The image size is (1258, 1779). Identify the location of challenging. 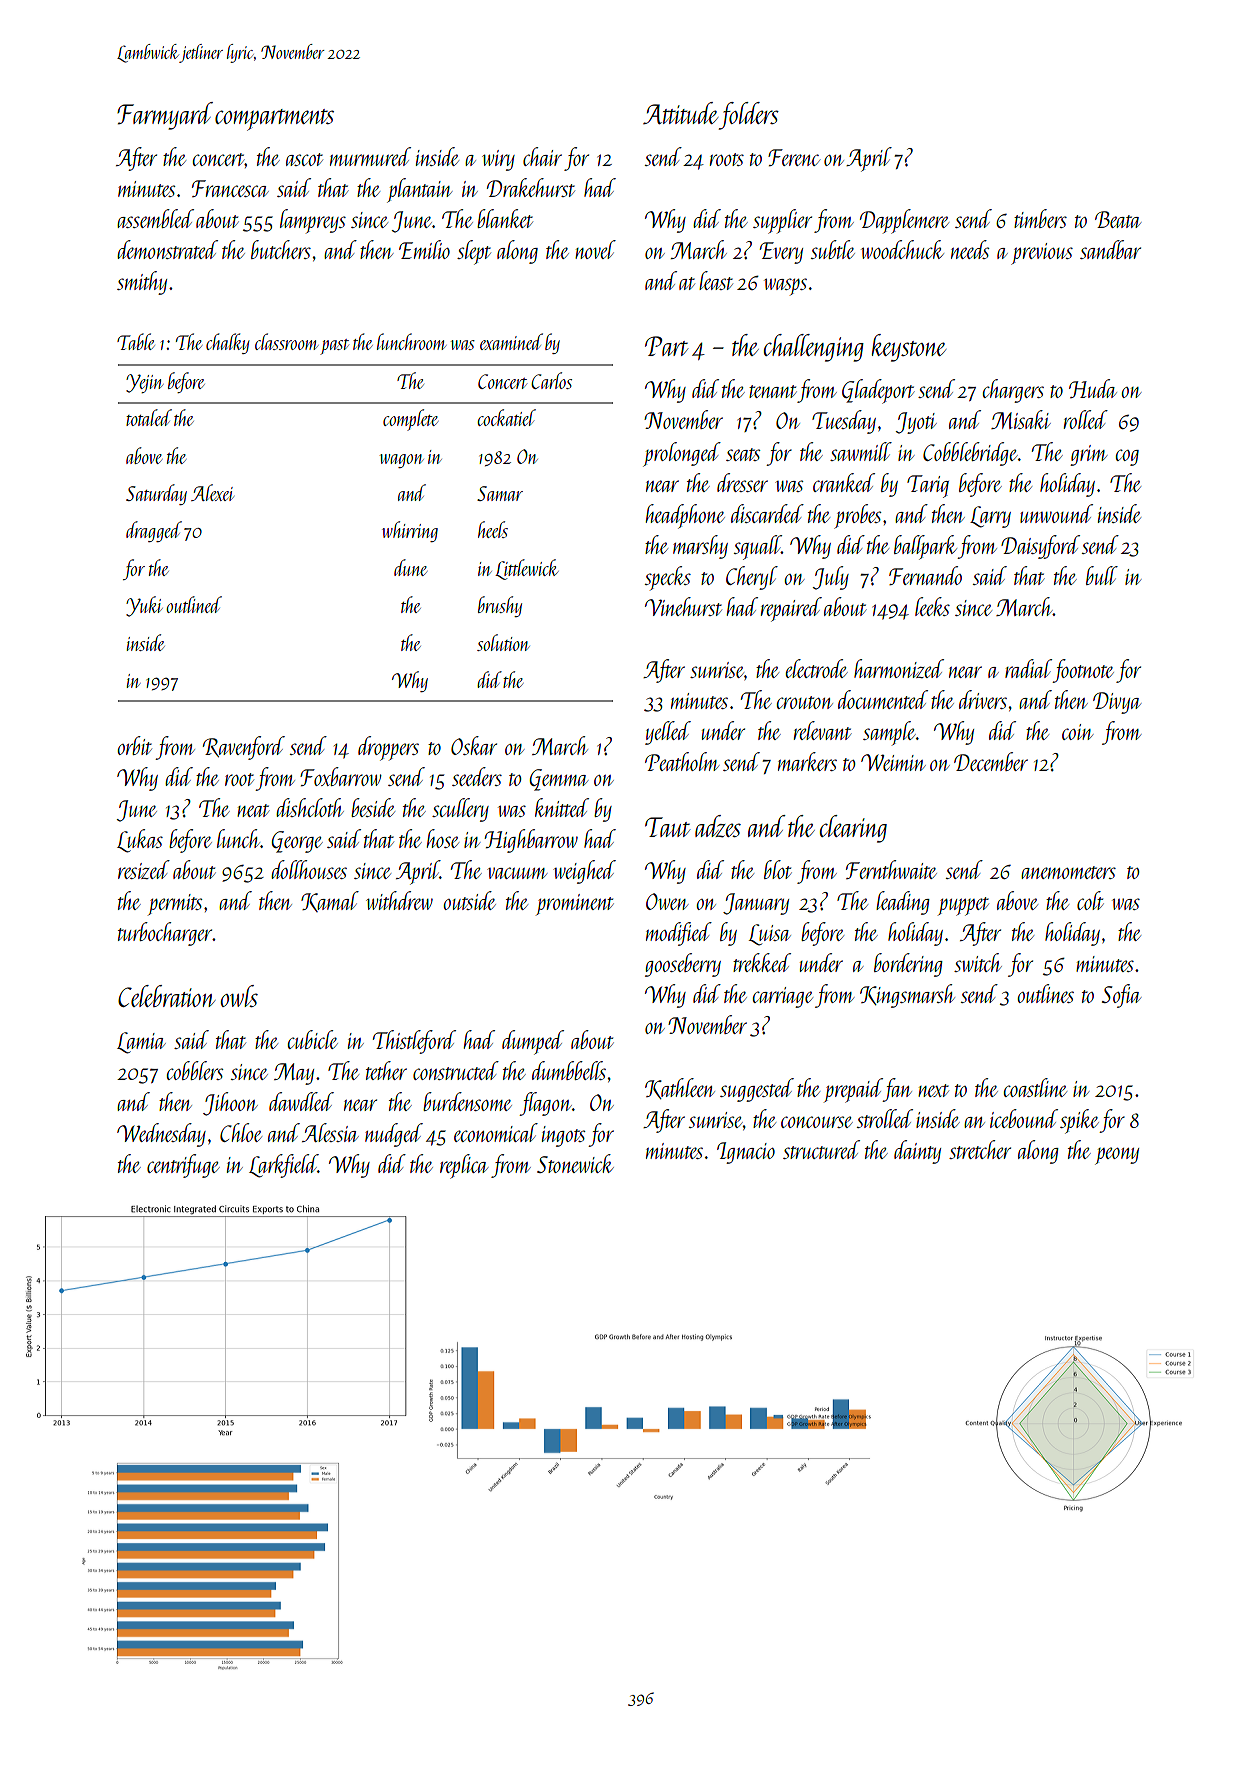
(814, 348).
